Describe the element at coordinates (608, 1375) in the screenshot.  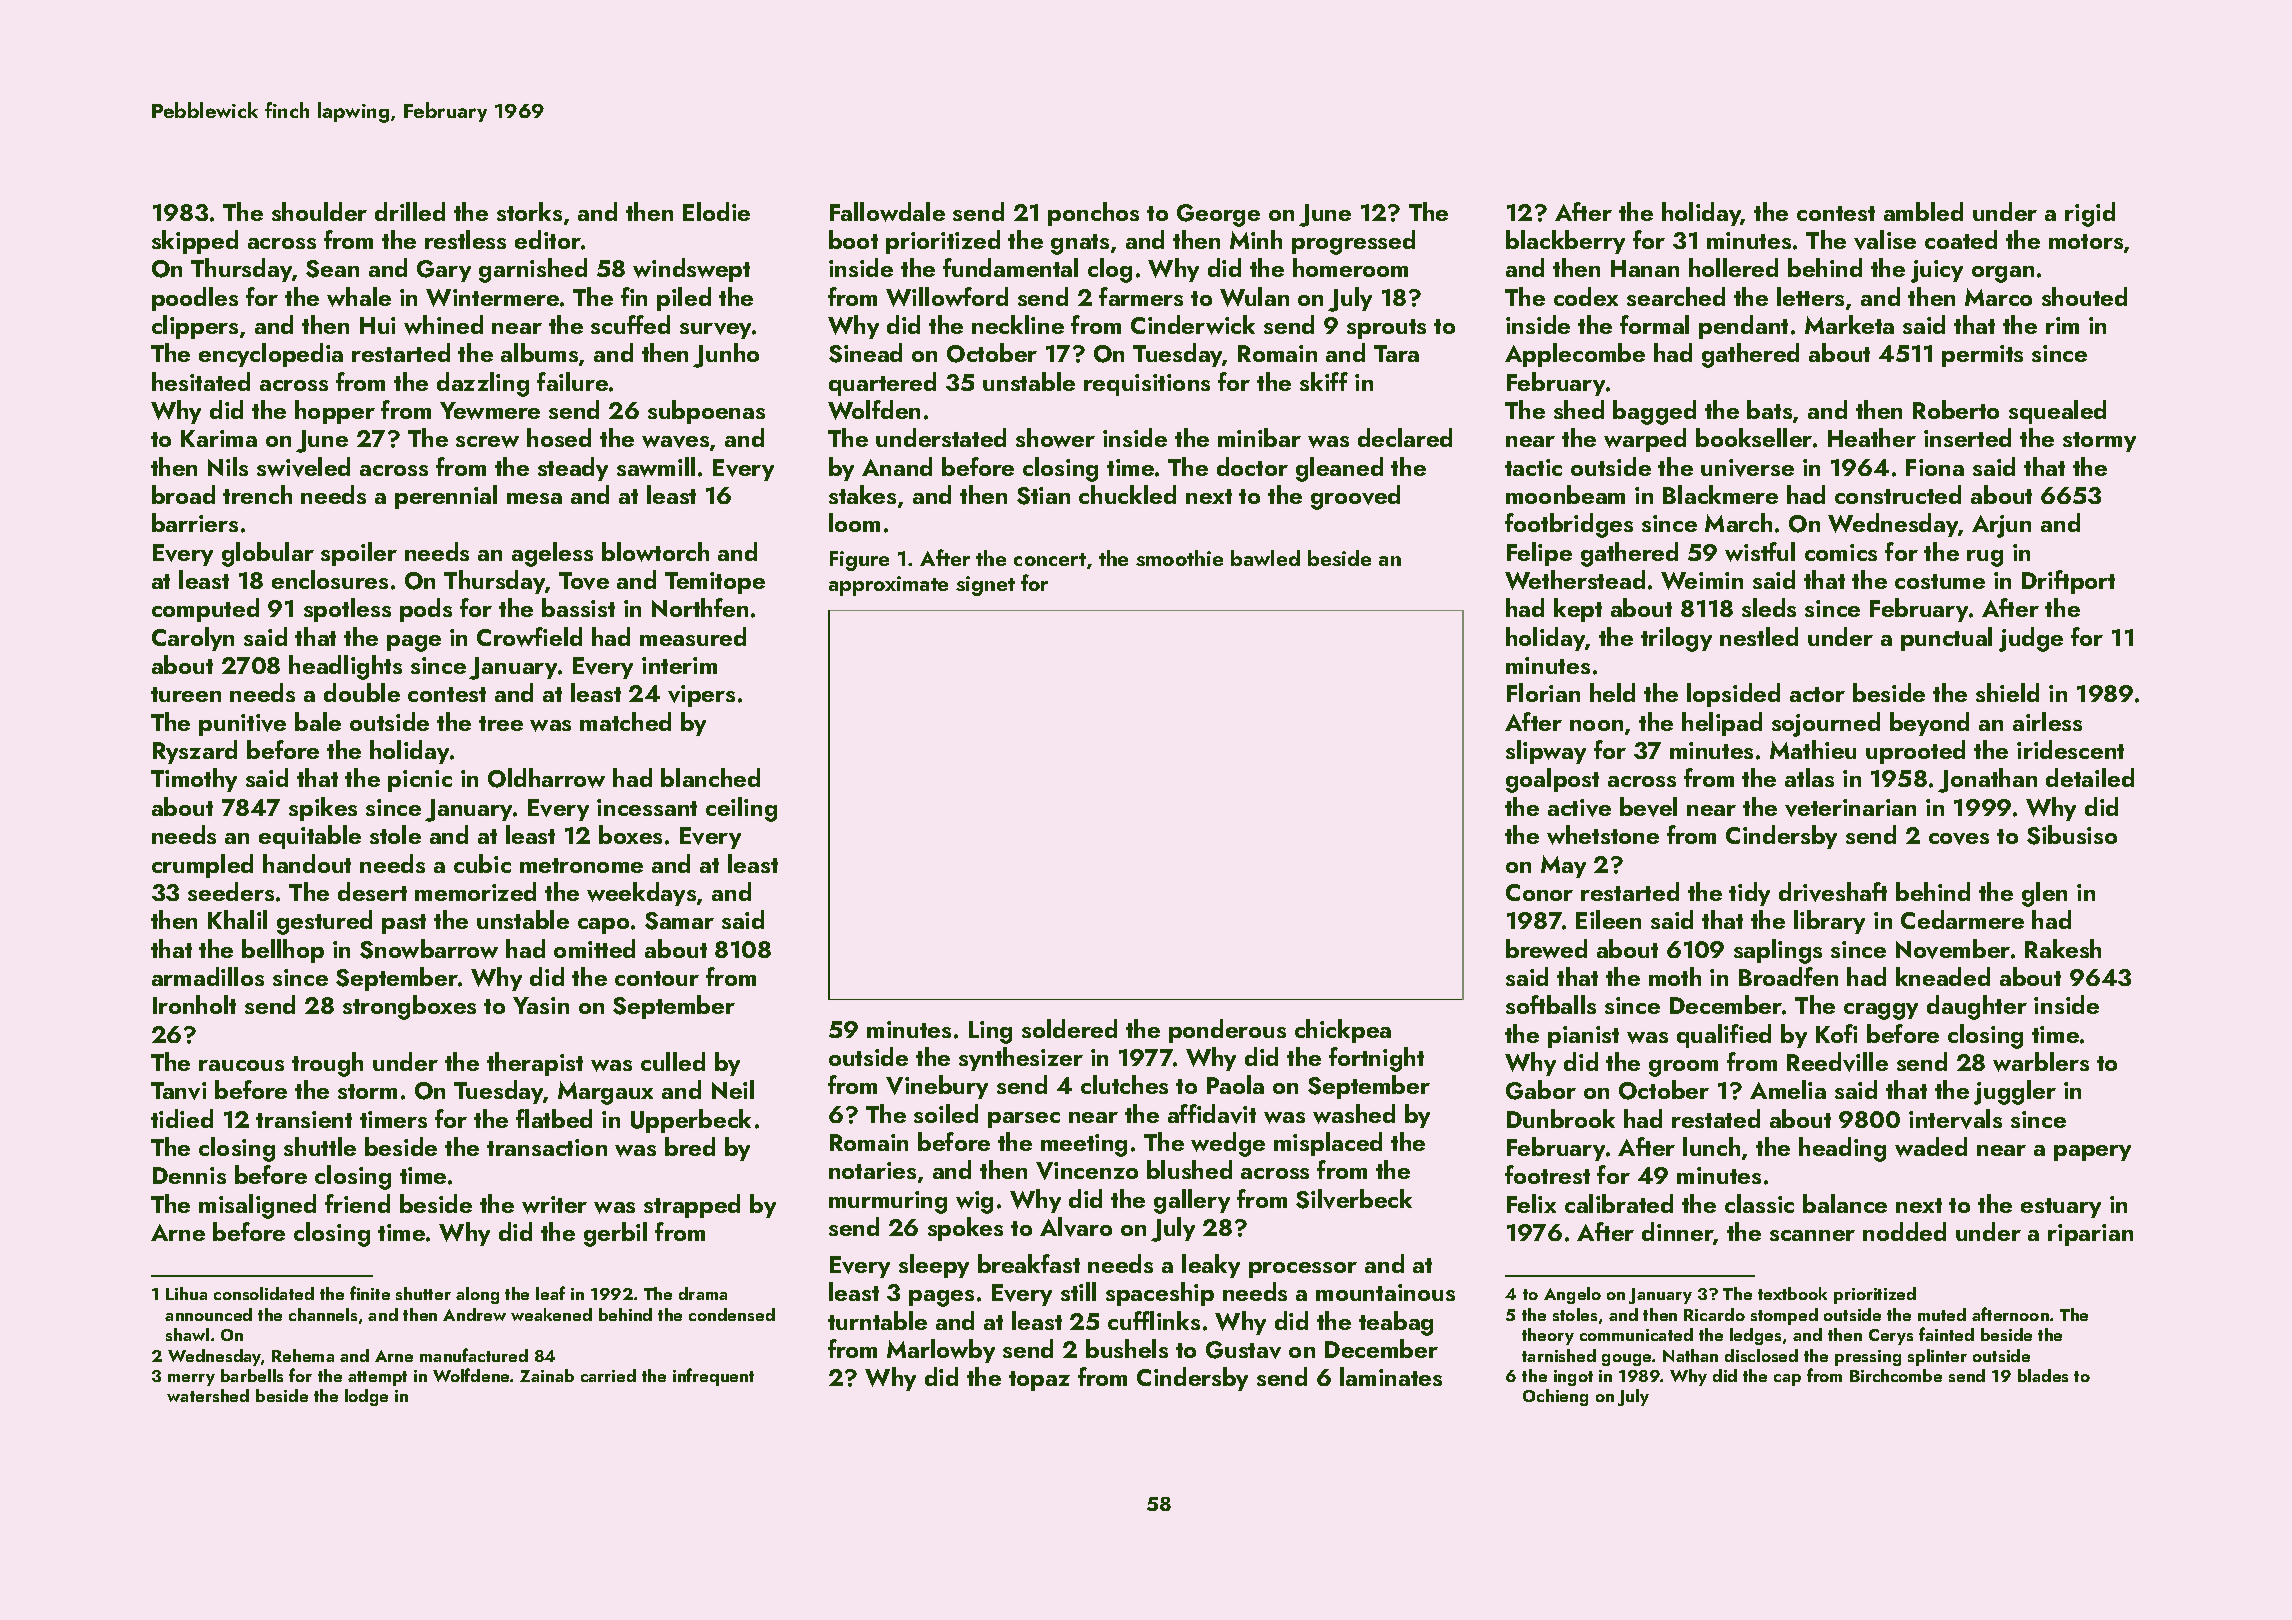
I see `carried` at that location.
